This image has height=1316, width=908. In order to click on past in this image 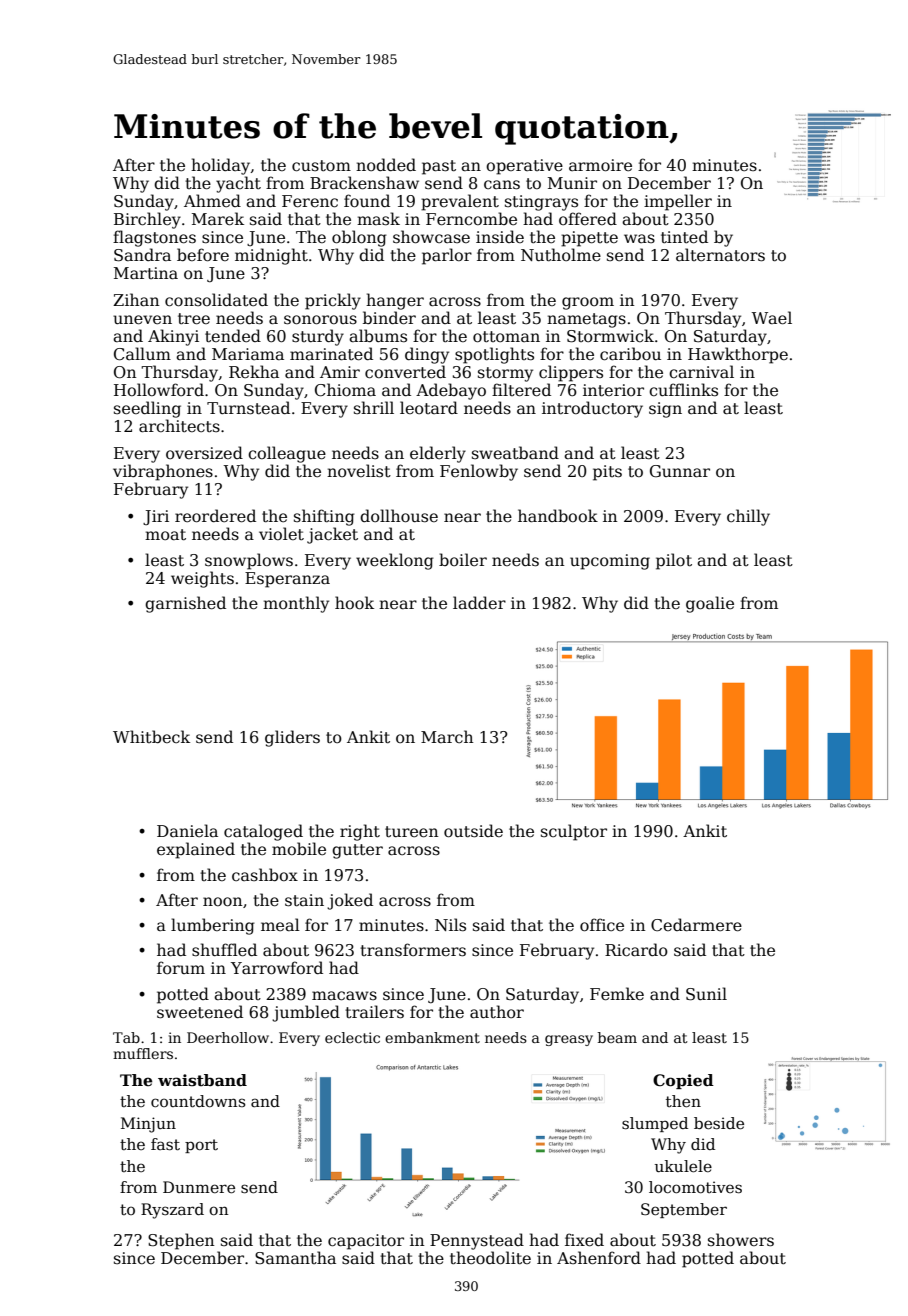, I will do `click(439, 167)`.
